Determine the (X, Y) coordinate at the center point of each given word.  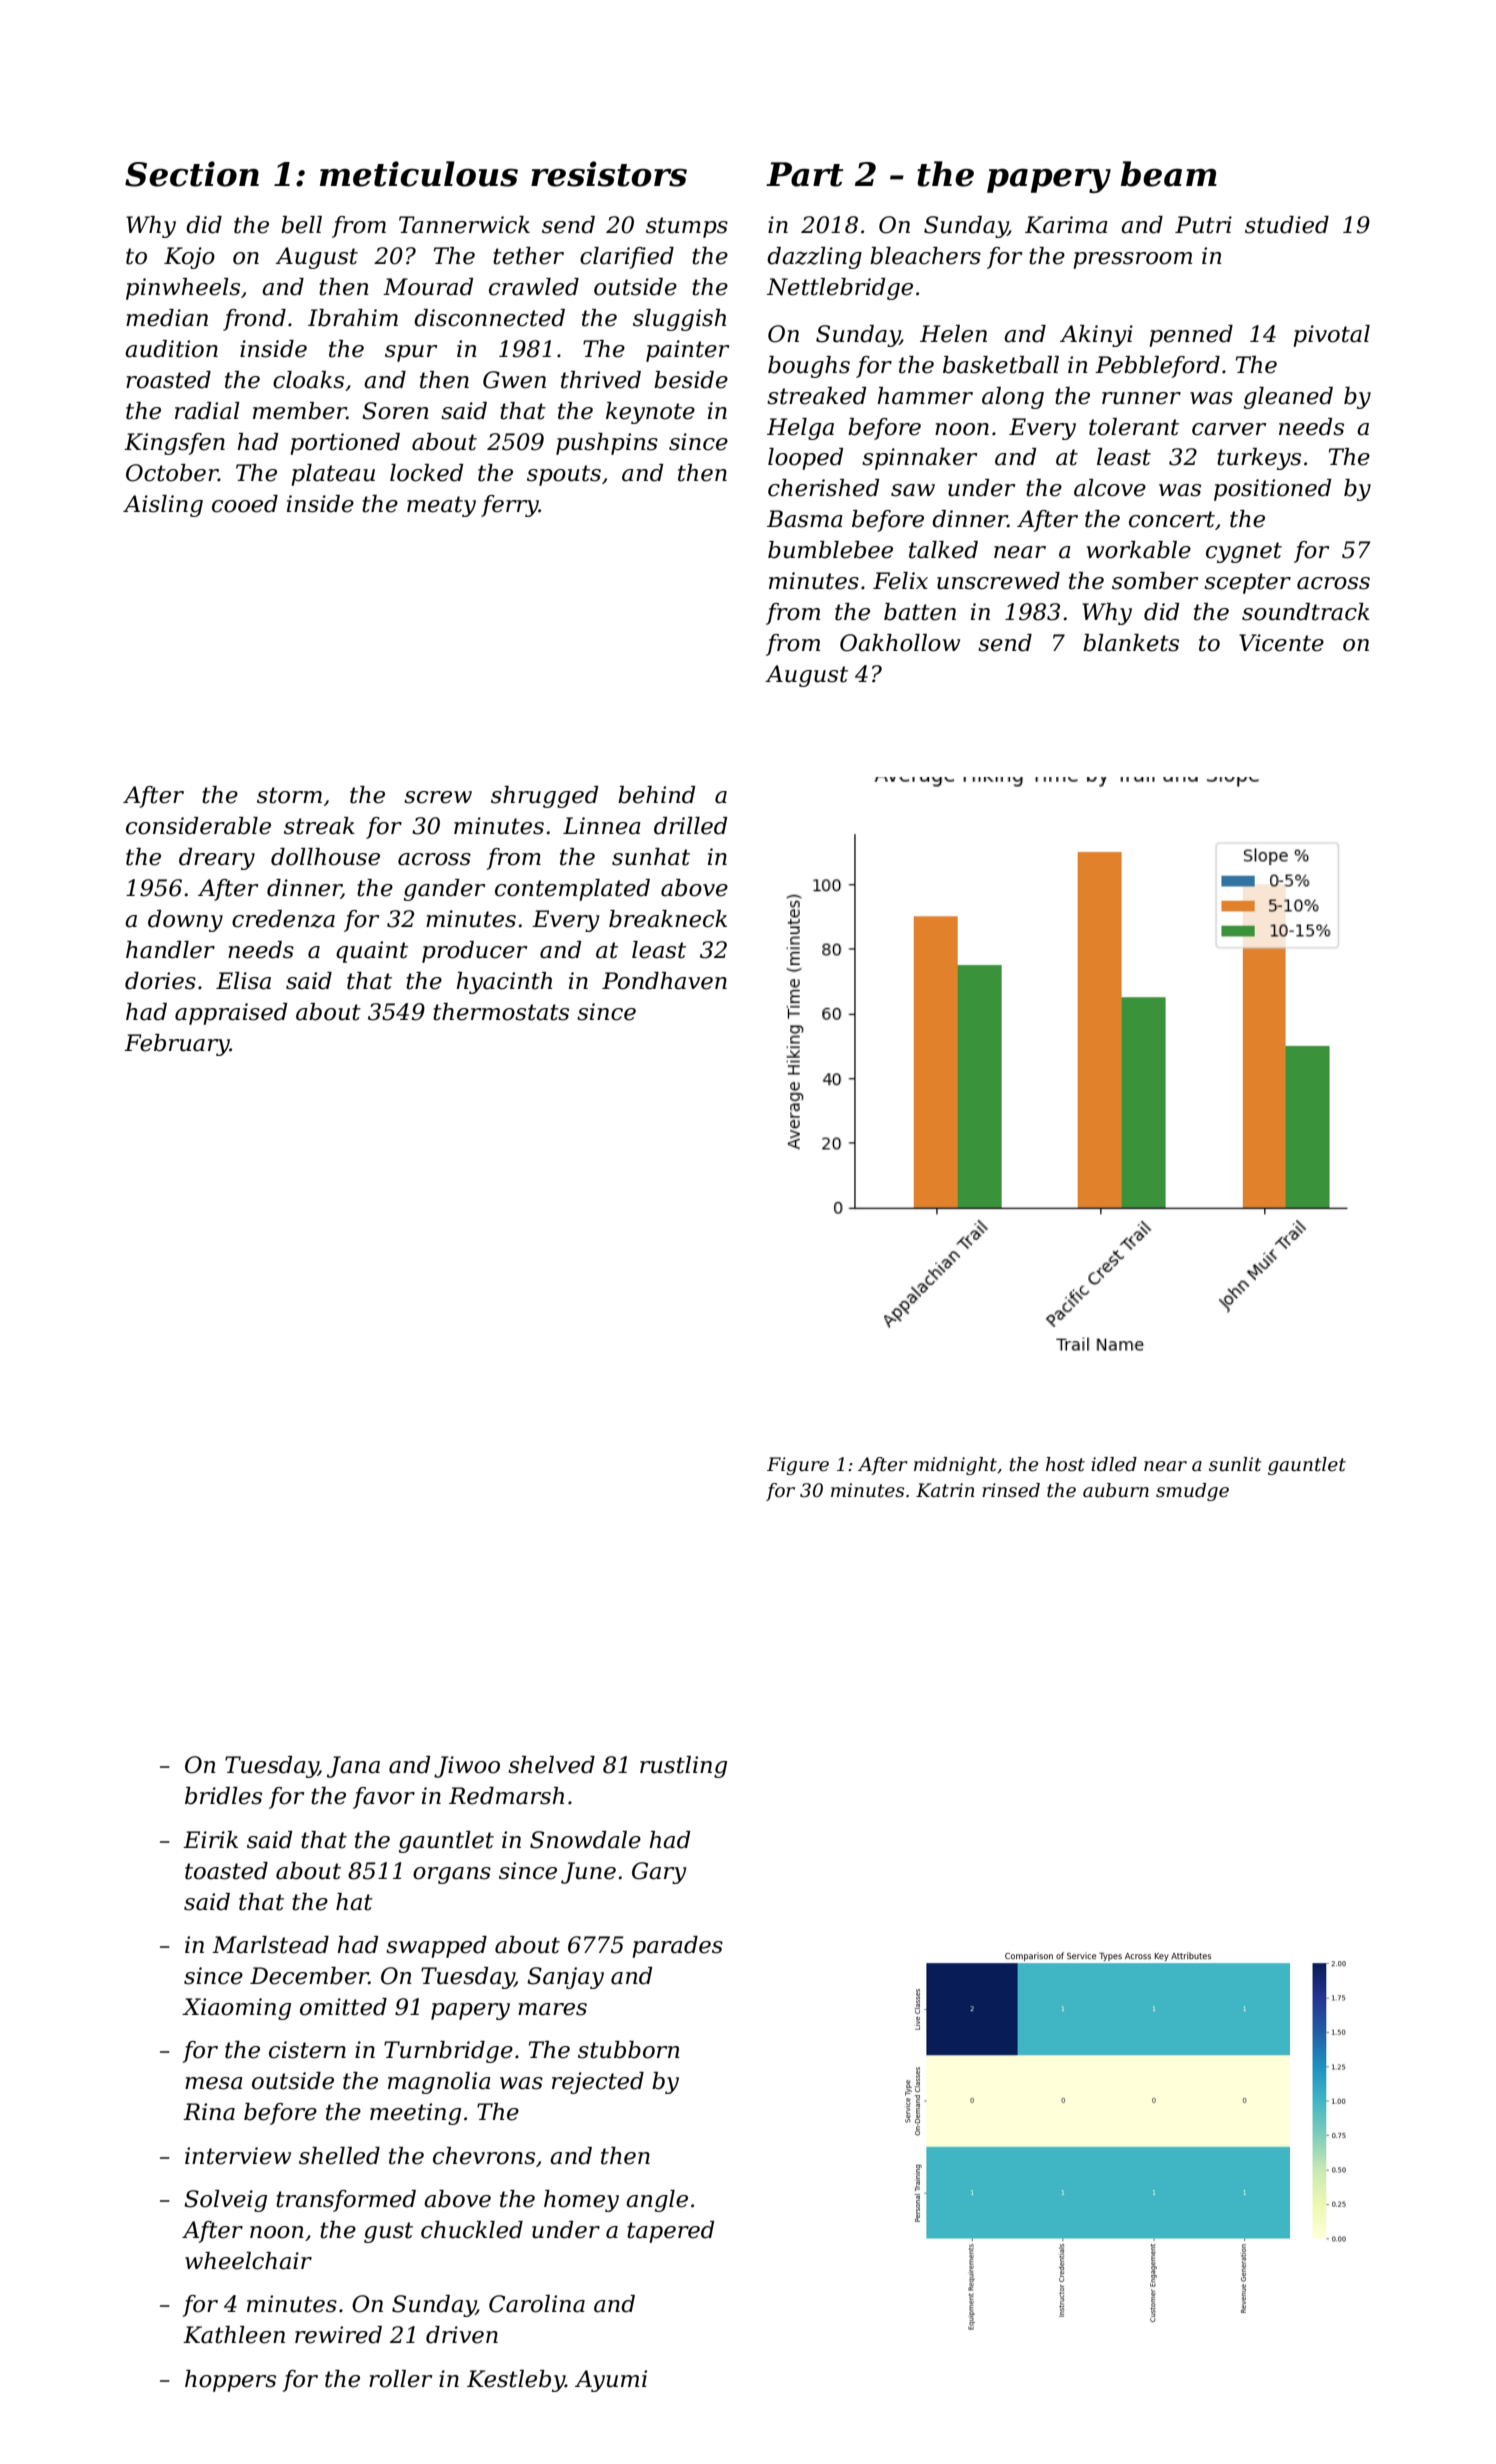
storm (289, 795)
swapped (436, 1947)
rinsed (1011, 1490)
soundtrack (1306, 612)
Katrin (945, 1490)
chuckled (472, 2230)
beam (1169, 174)
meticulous (419, 174)
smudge (1192, 1492)
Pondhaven (664, 981)
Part (804, 174)
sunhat (651, 857)
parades (677, 1947)
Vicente (1281, 643)
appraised (231, 1014)
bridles (223, 1796)
